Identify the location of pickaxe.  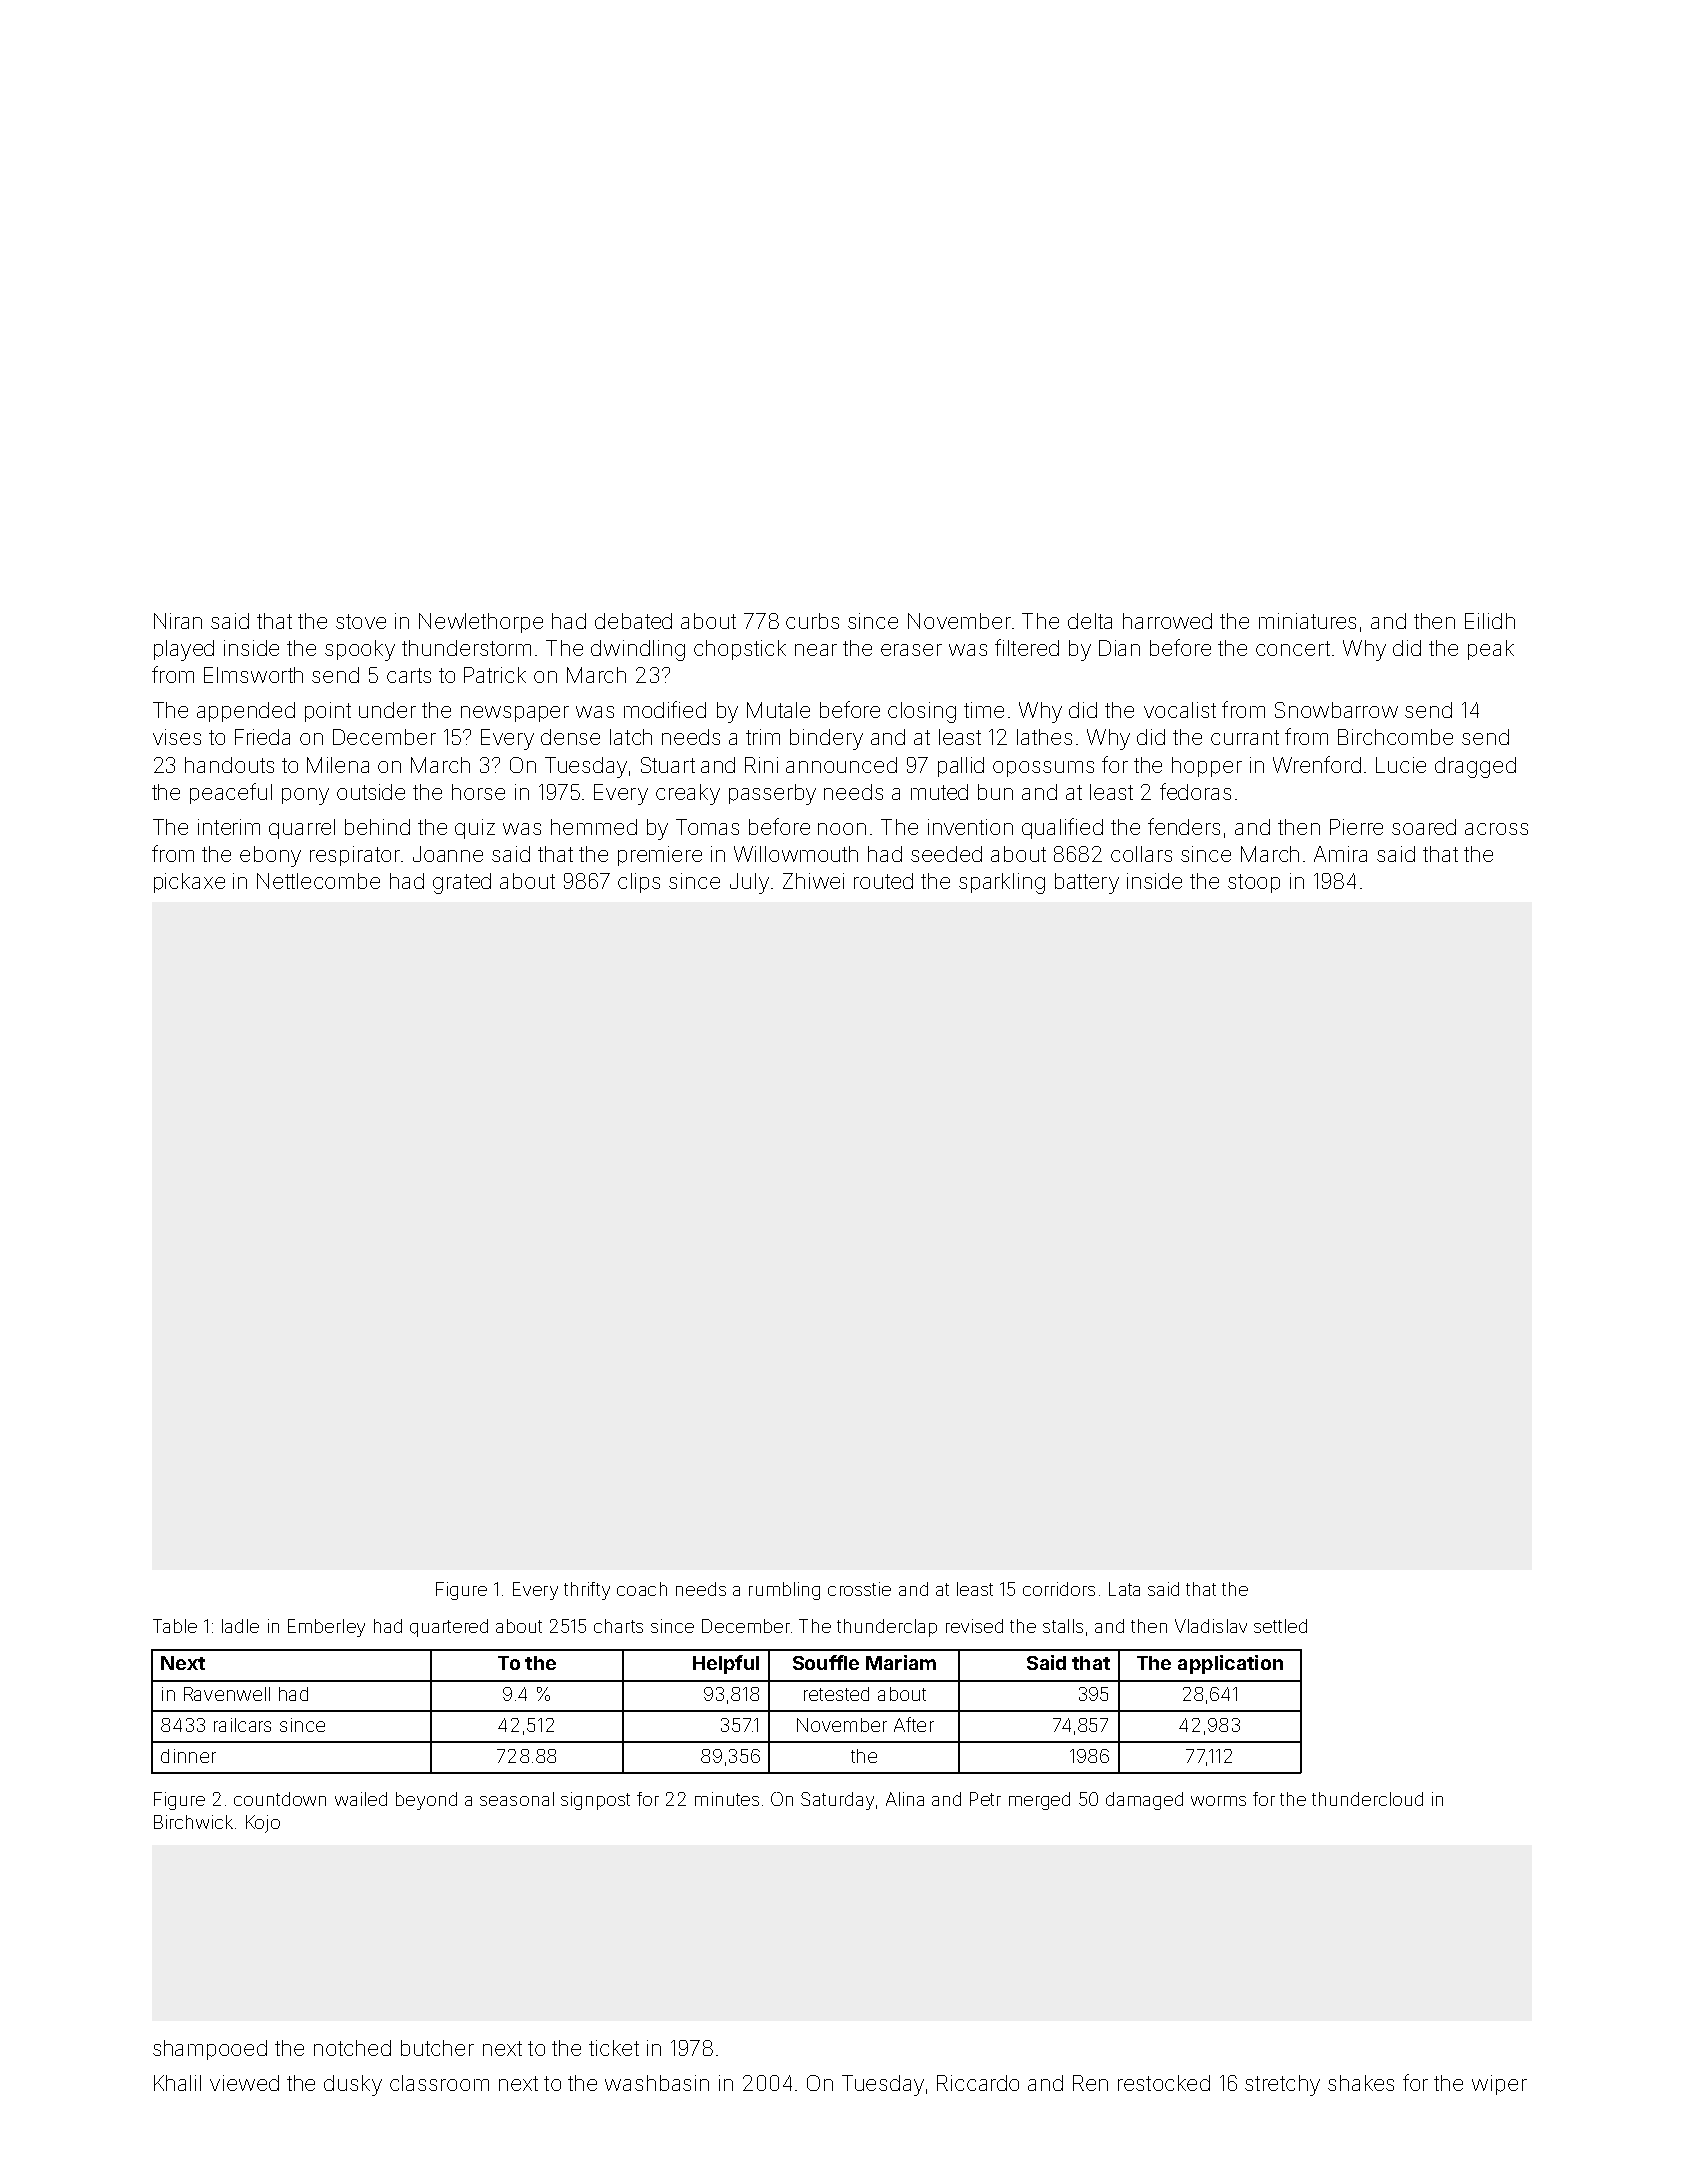
(189, 883).
